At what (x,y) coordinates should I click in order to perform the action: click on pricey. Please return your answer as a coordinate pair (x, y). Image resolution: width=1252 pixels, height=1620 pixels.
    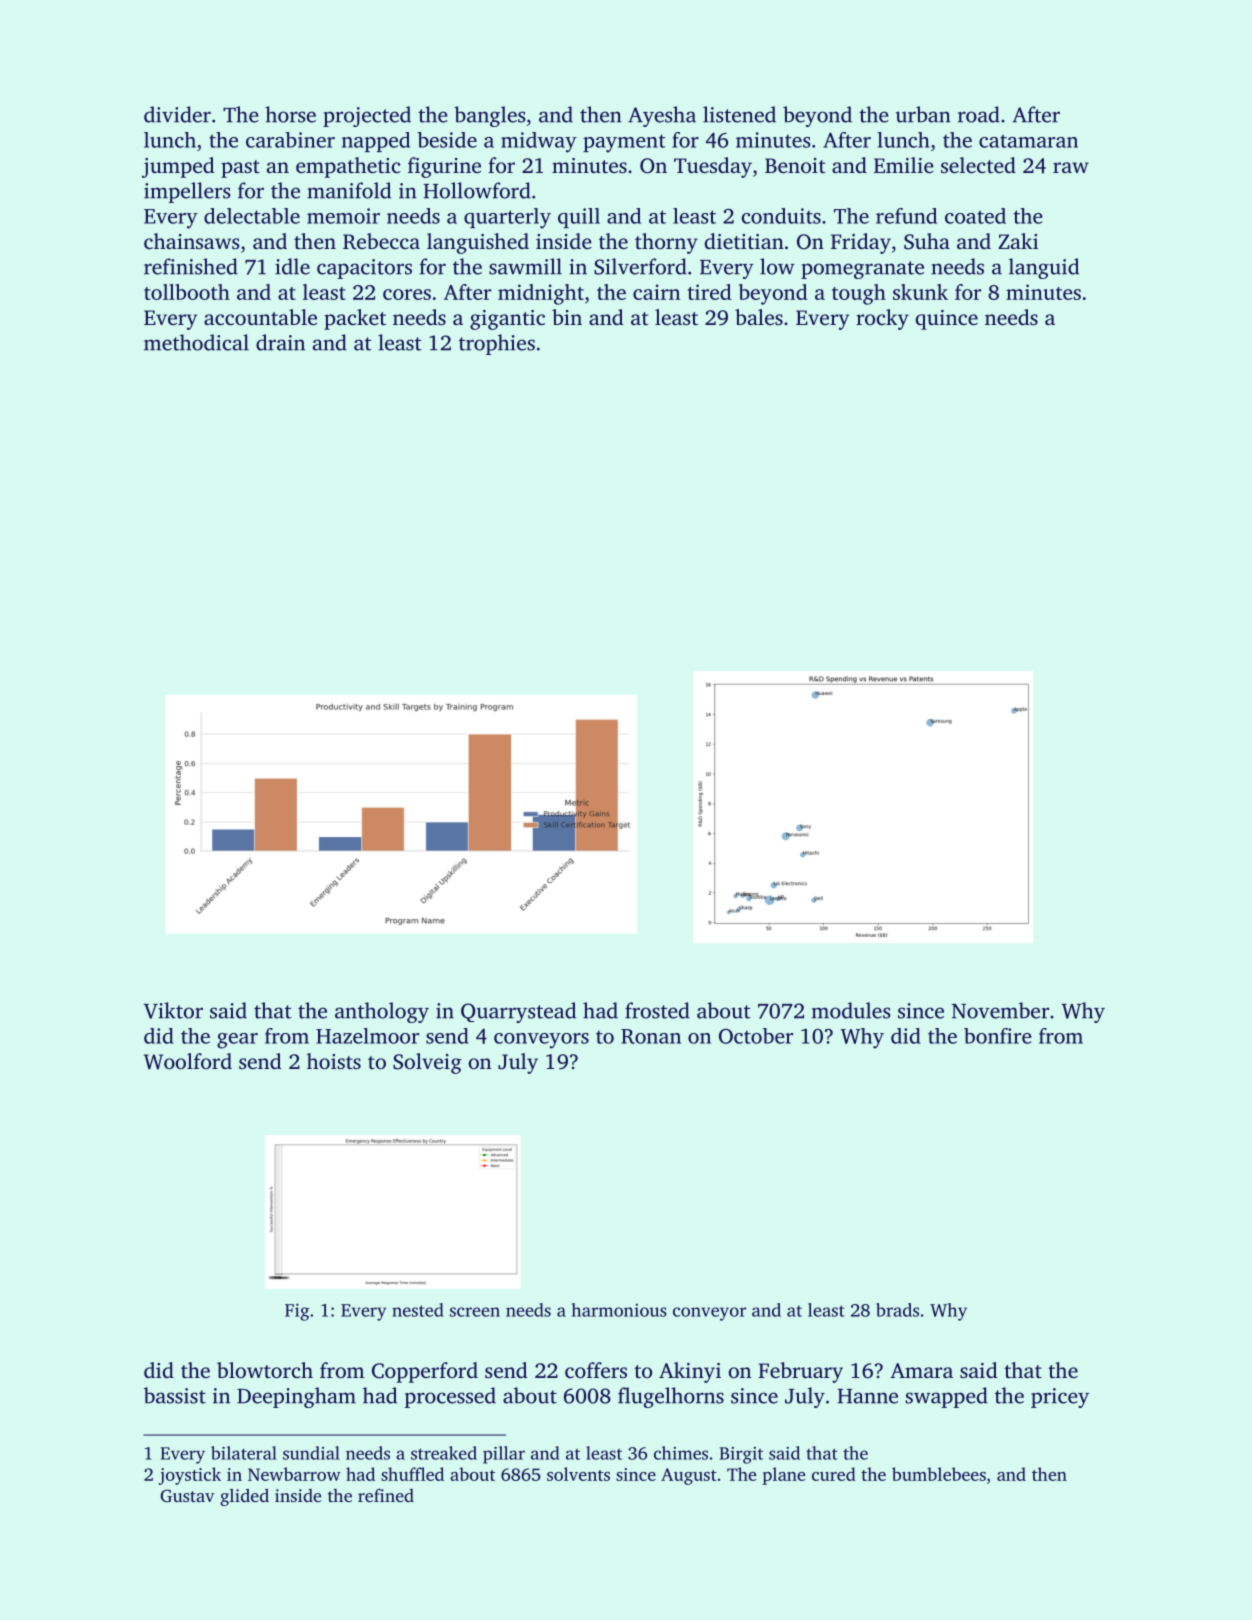
    Looking at the image, I should click on (1060, 1398).
